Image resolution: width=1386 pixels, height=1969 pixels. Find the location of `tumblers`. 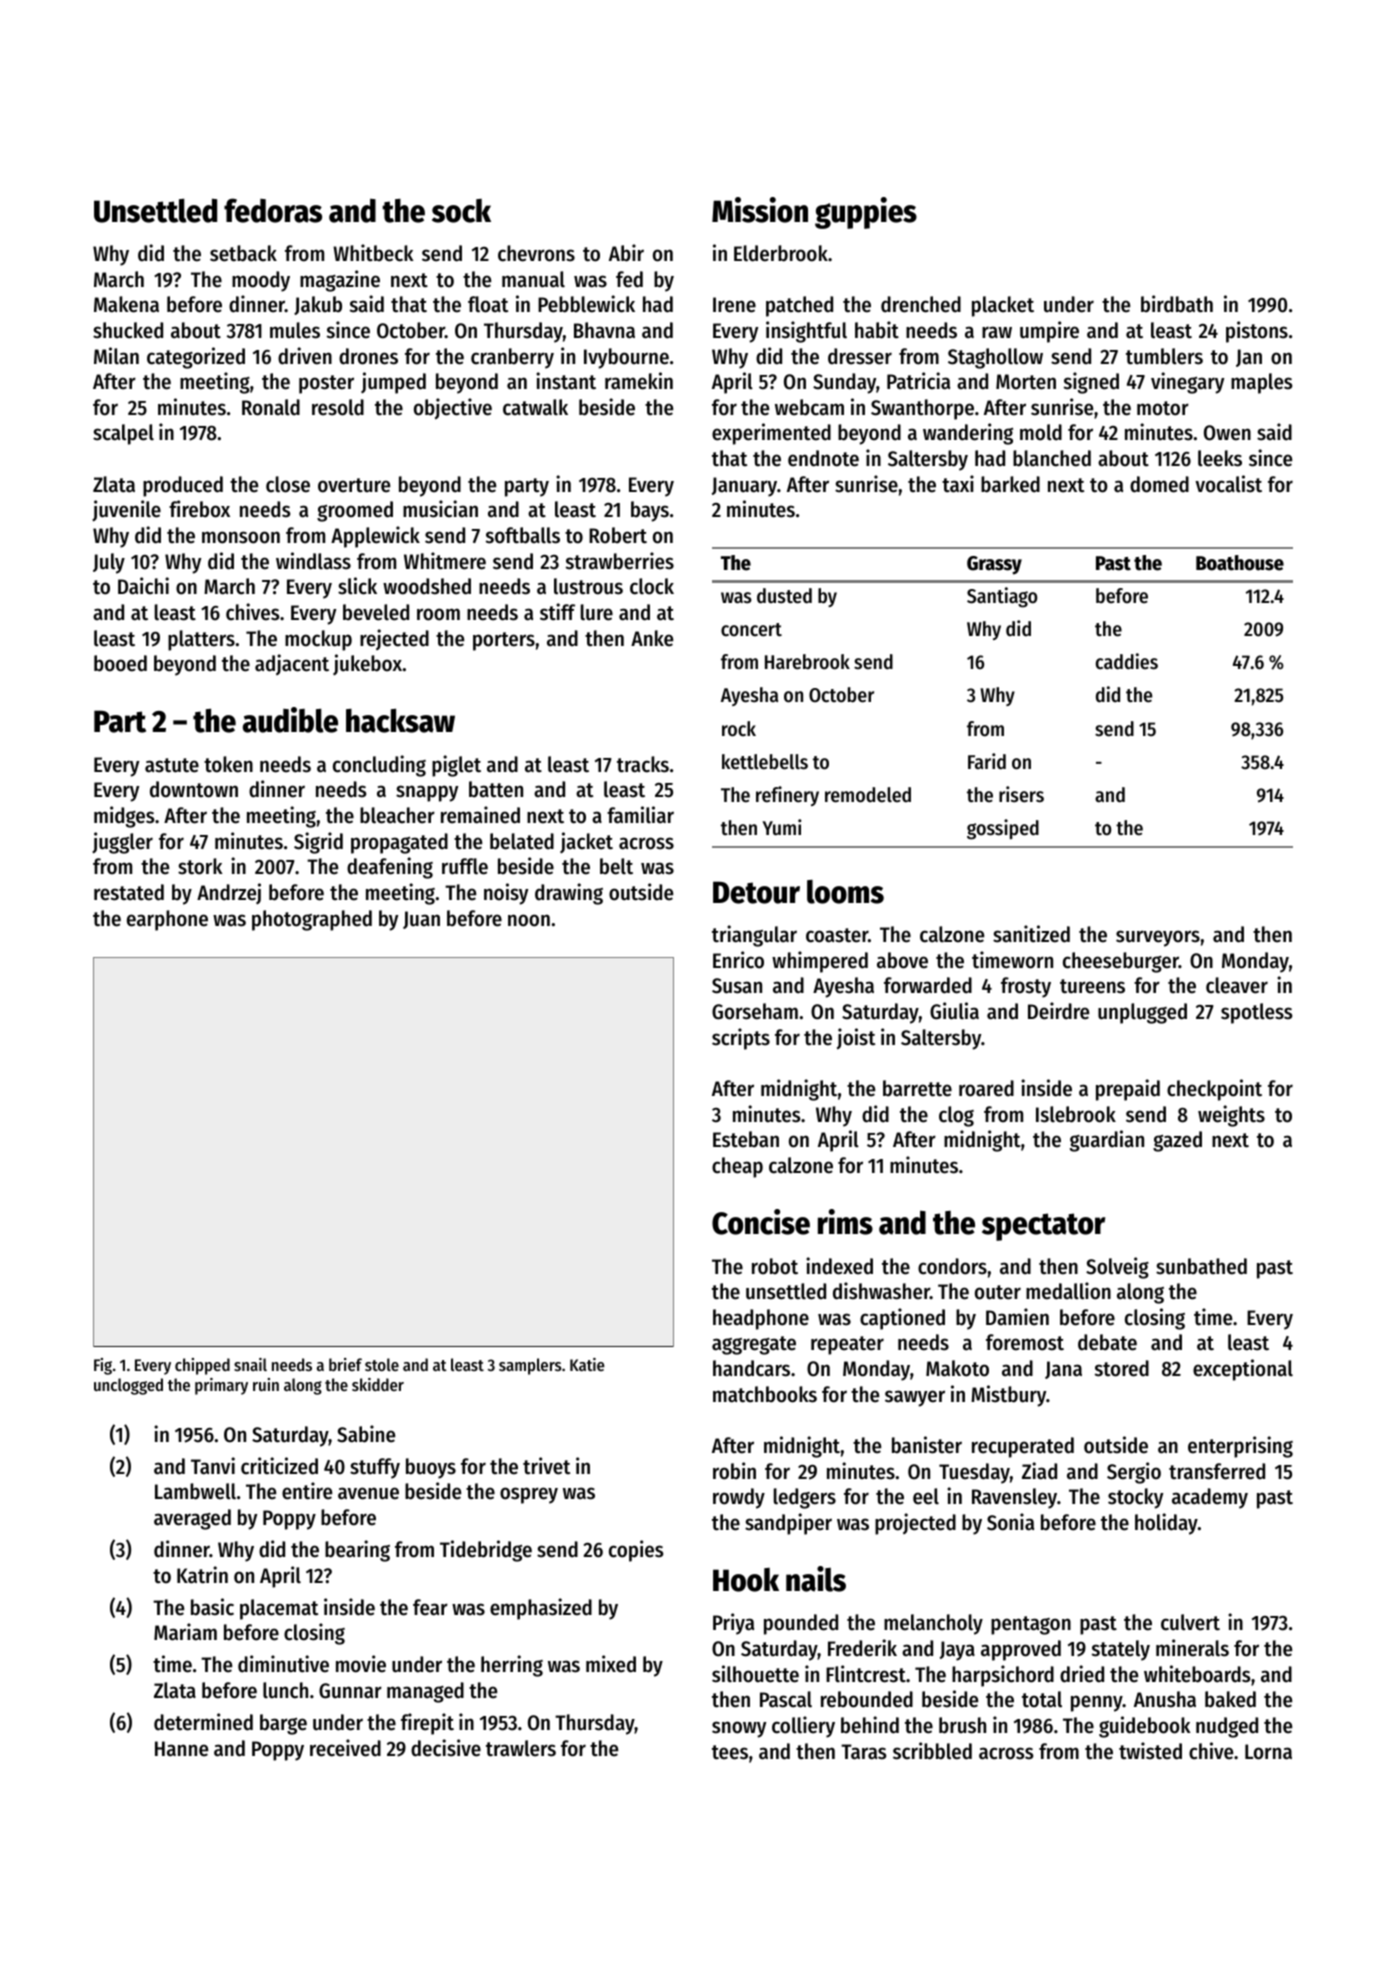

tumblers is located at coordinates (1164, 356).
